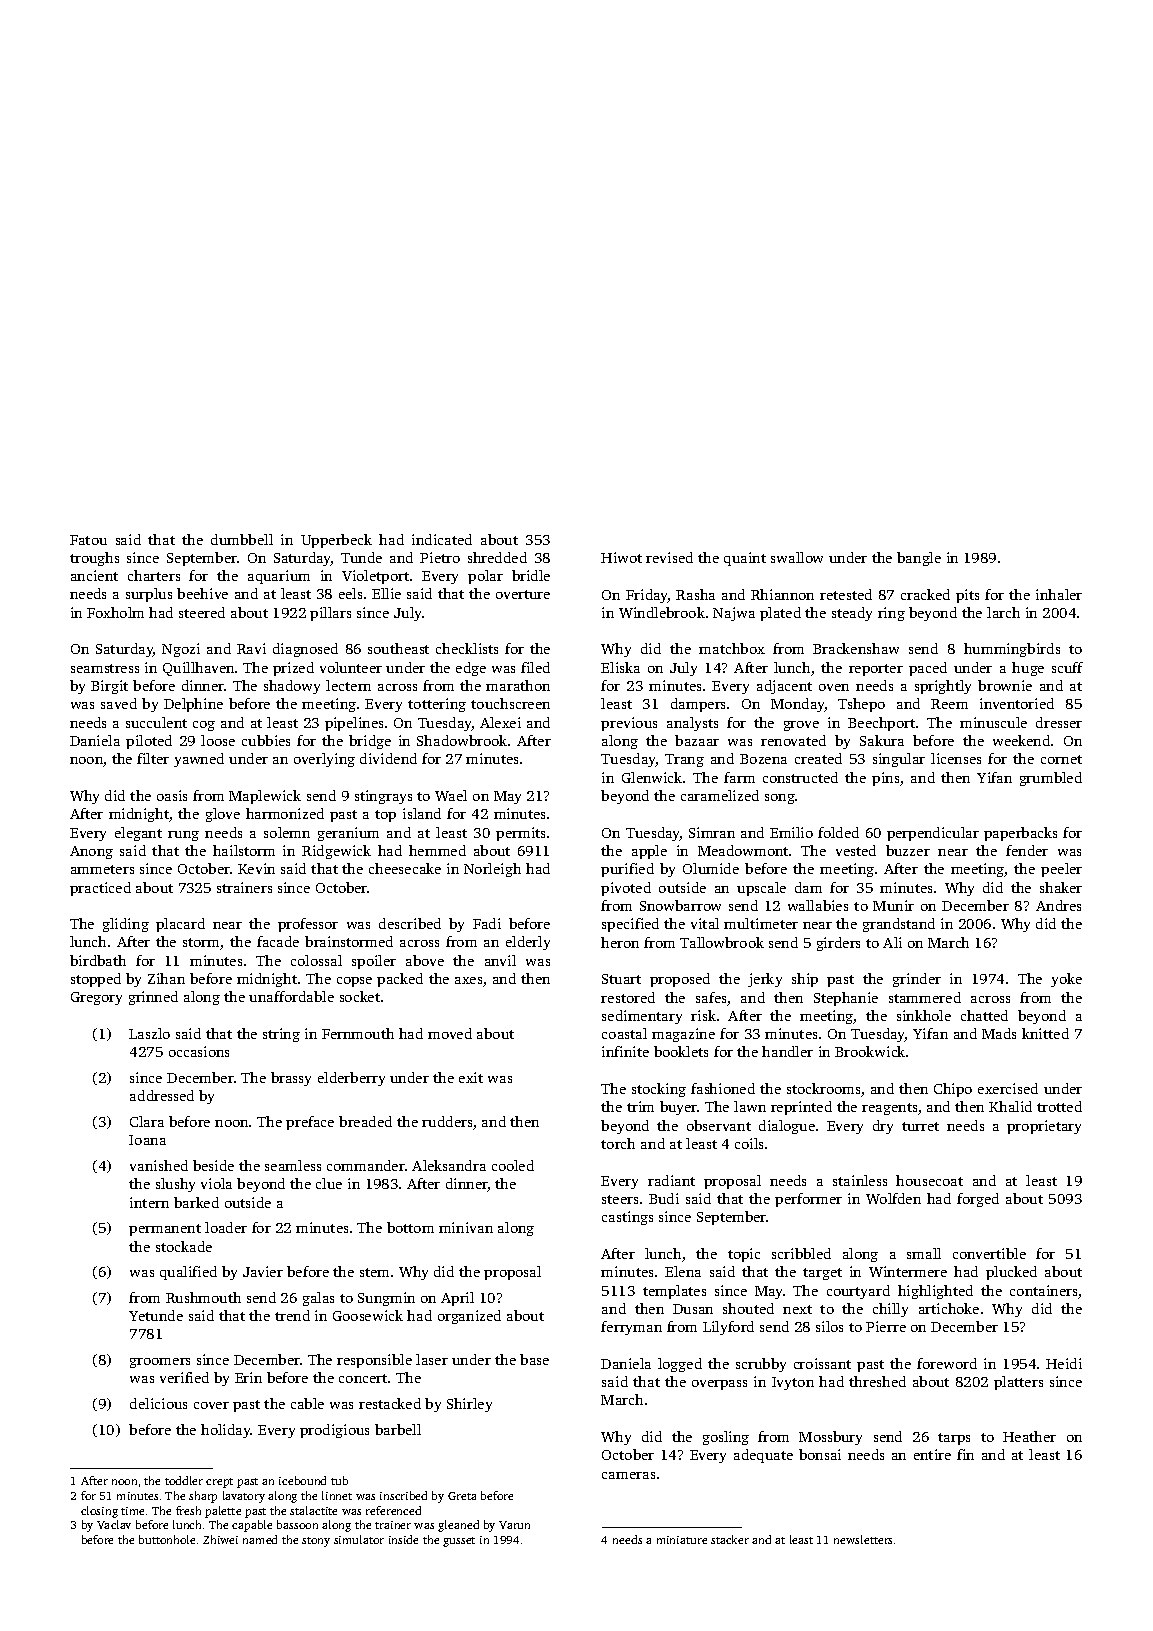  I want to click on buttonhole, so click(167, 1539).
